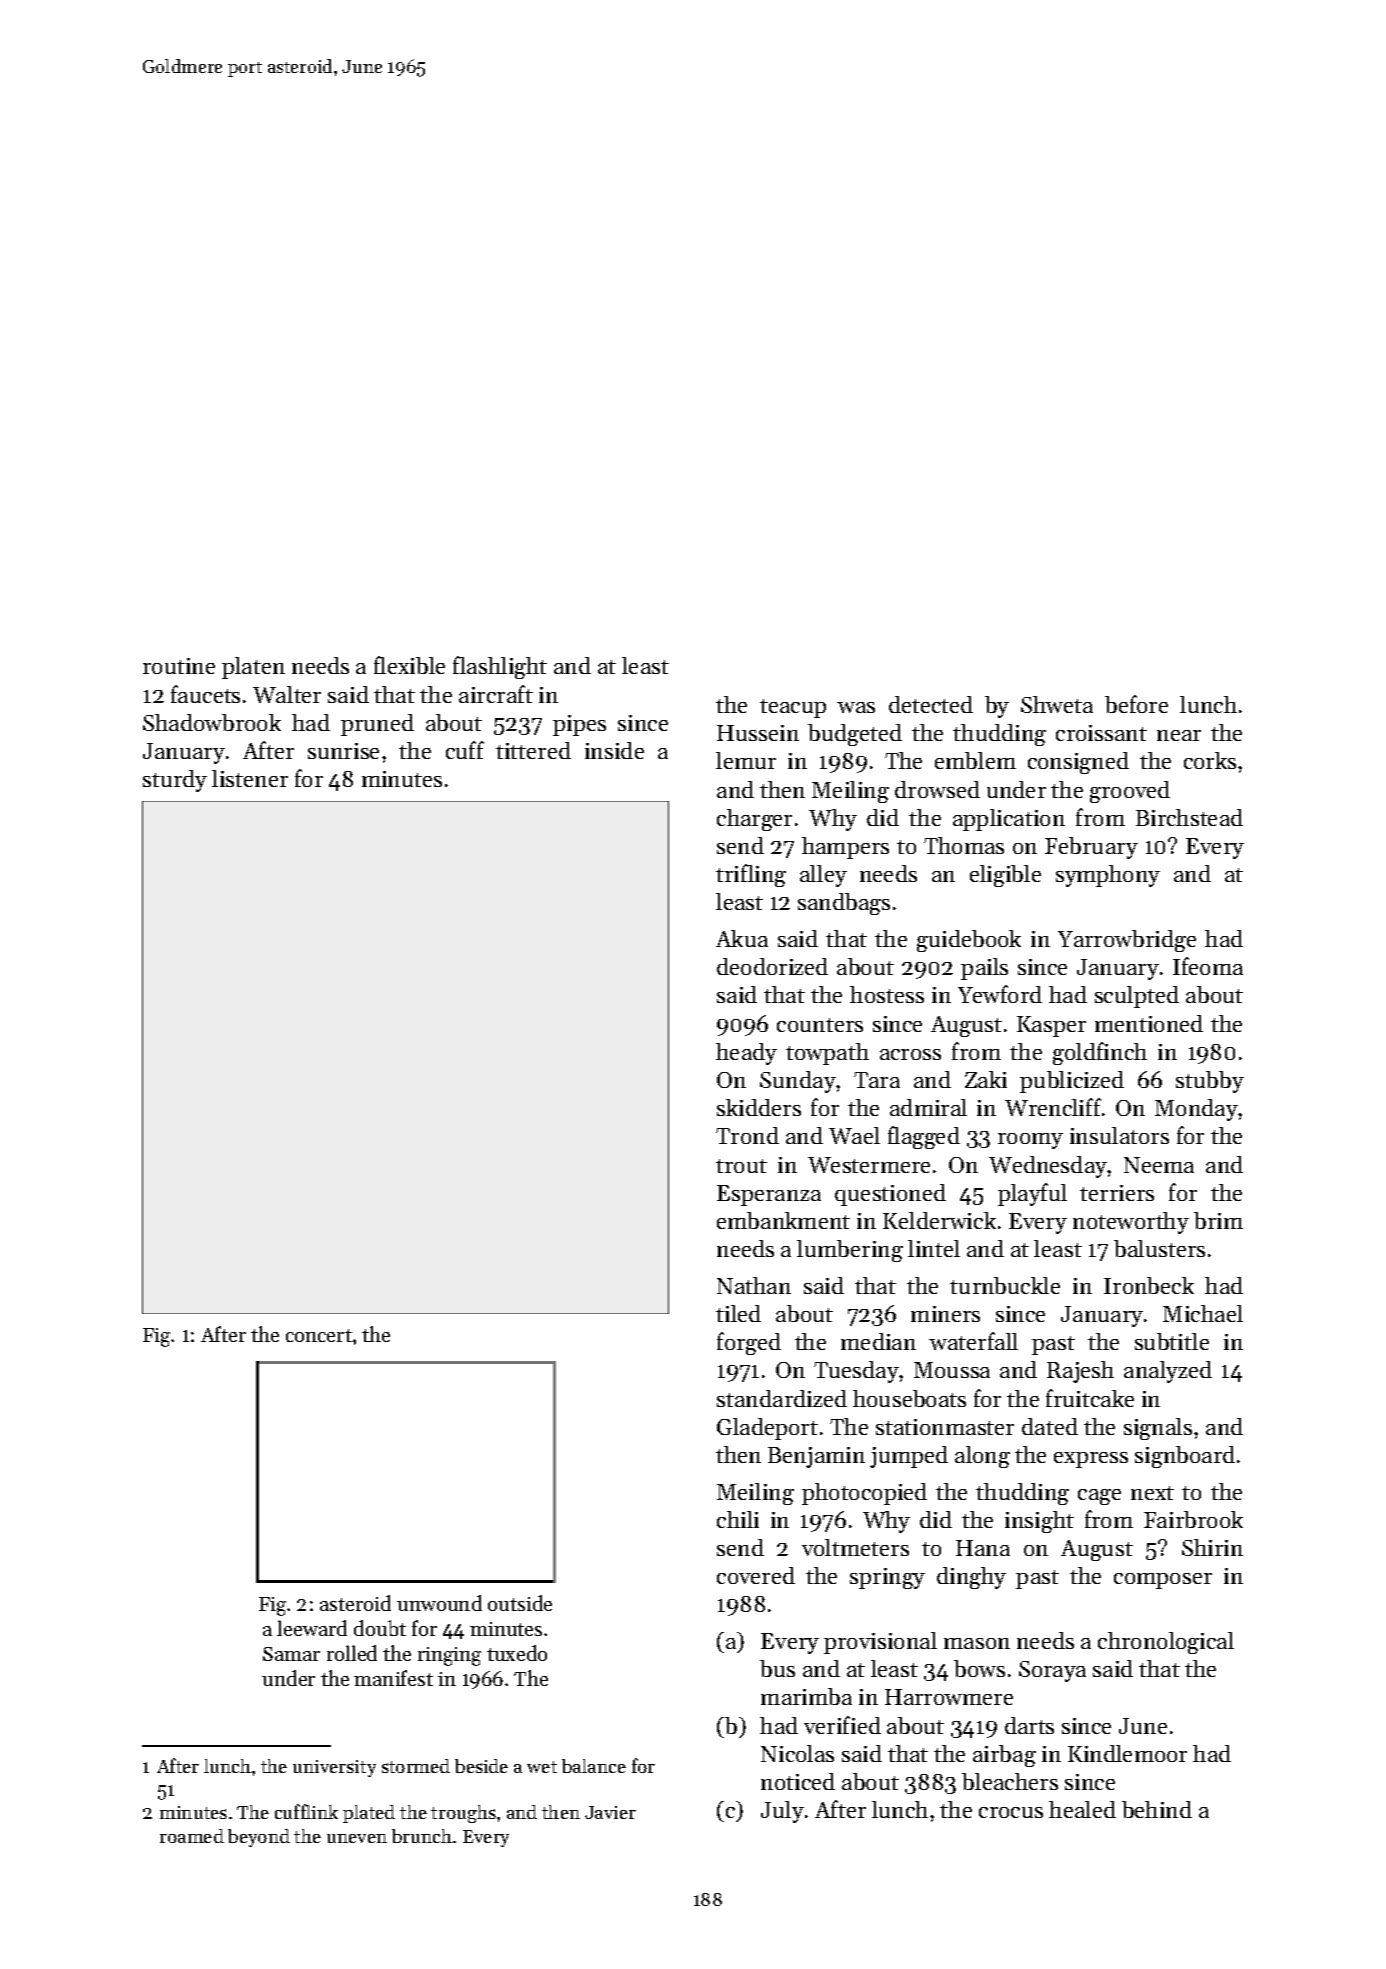 The width and height of the image is (1386, 1969). I want to click on plated, so click(369, 1814).
